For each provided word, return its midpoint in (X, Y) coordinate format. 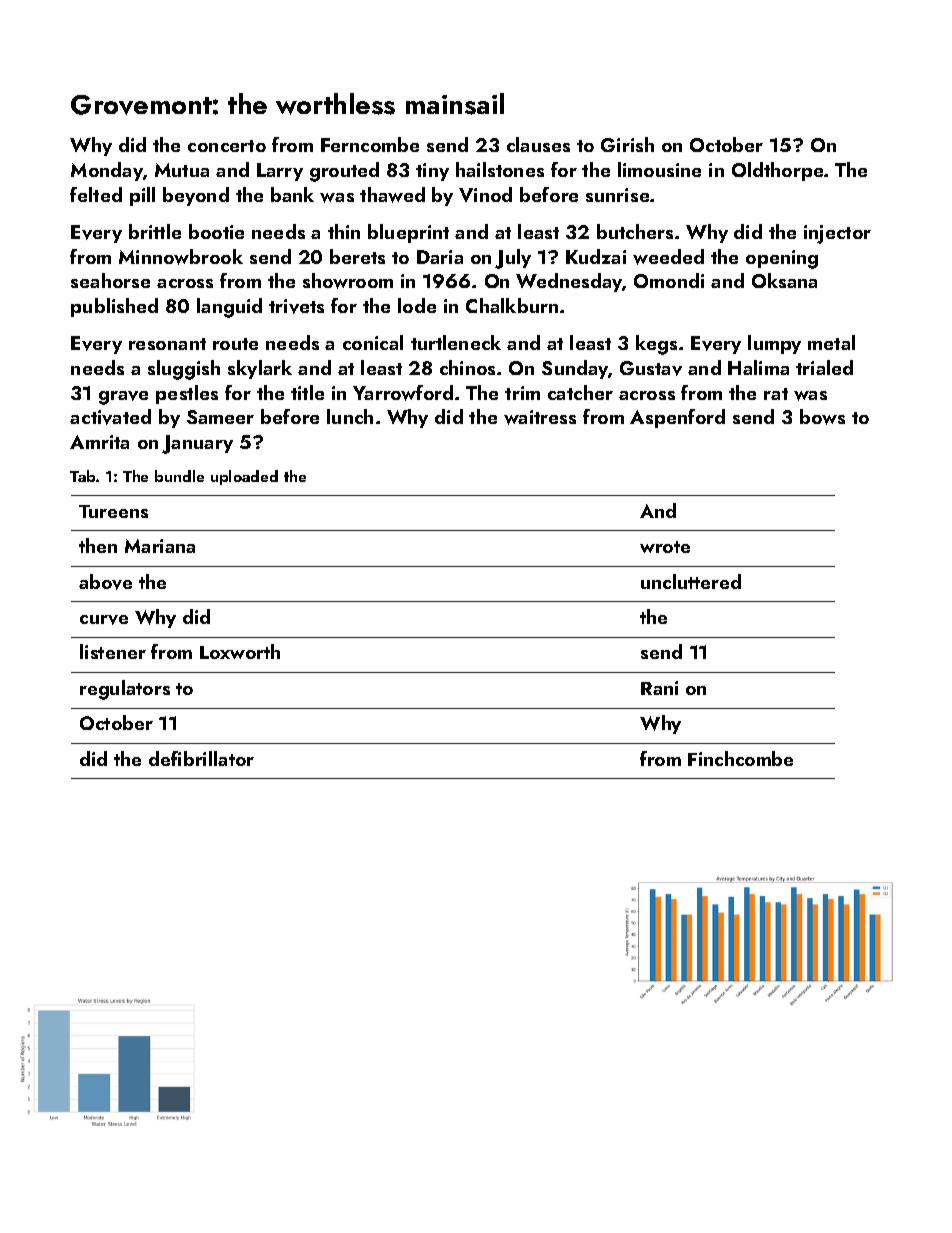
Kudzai (596, 256)
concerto (227, 146)
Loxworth (240, 651)
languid (229, 308)
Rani (659, 688)
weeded (668, 257)
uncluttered (691, 581)
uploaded (244, 477)
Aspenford (677, 418)
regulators (125, 690)
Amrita (99, 442)
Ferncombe (370, 144)
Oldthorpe (777, 171)
